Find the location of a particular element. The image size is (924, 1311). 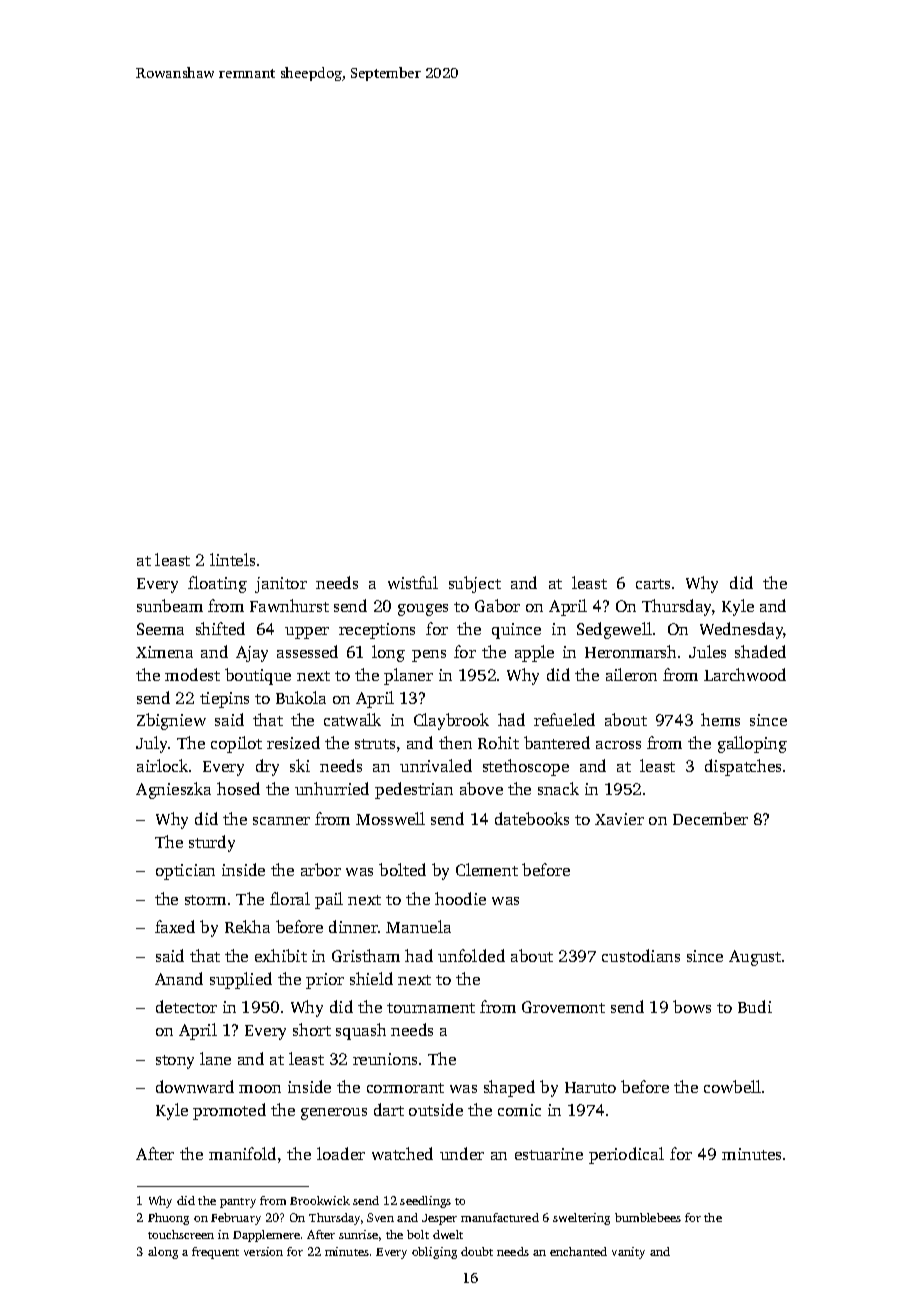

bumblebees is located at coordinates (648, 1217).
